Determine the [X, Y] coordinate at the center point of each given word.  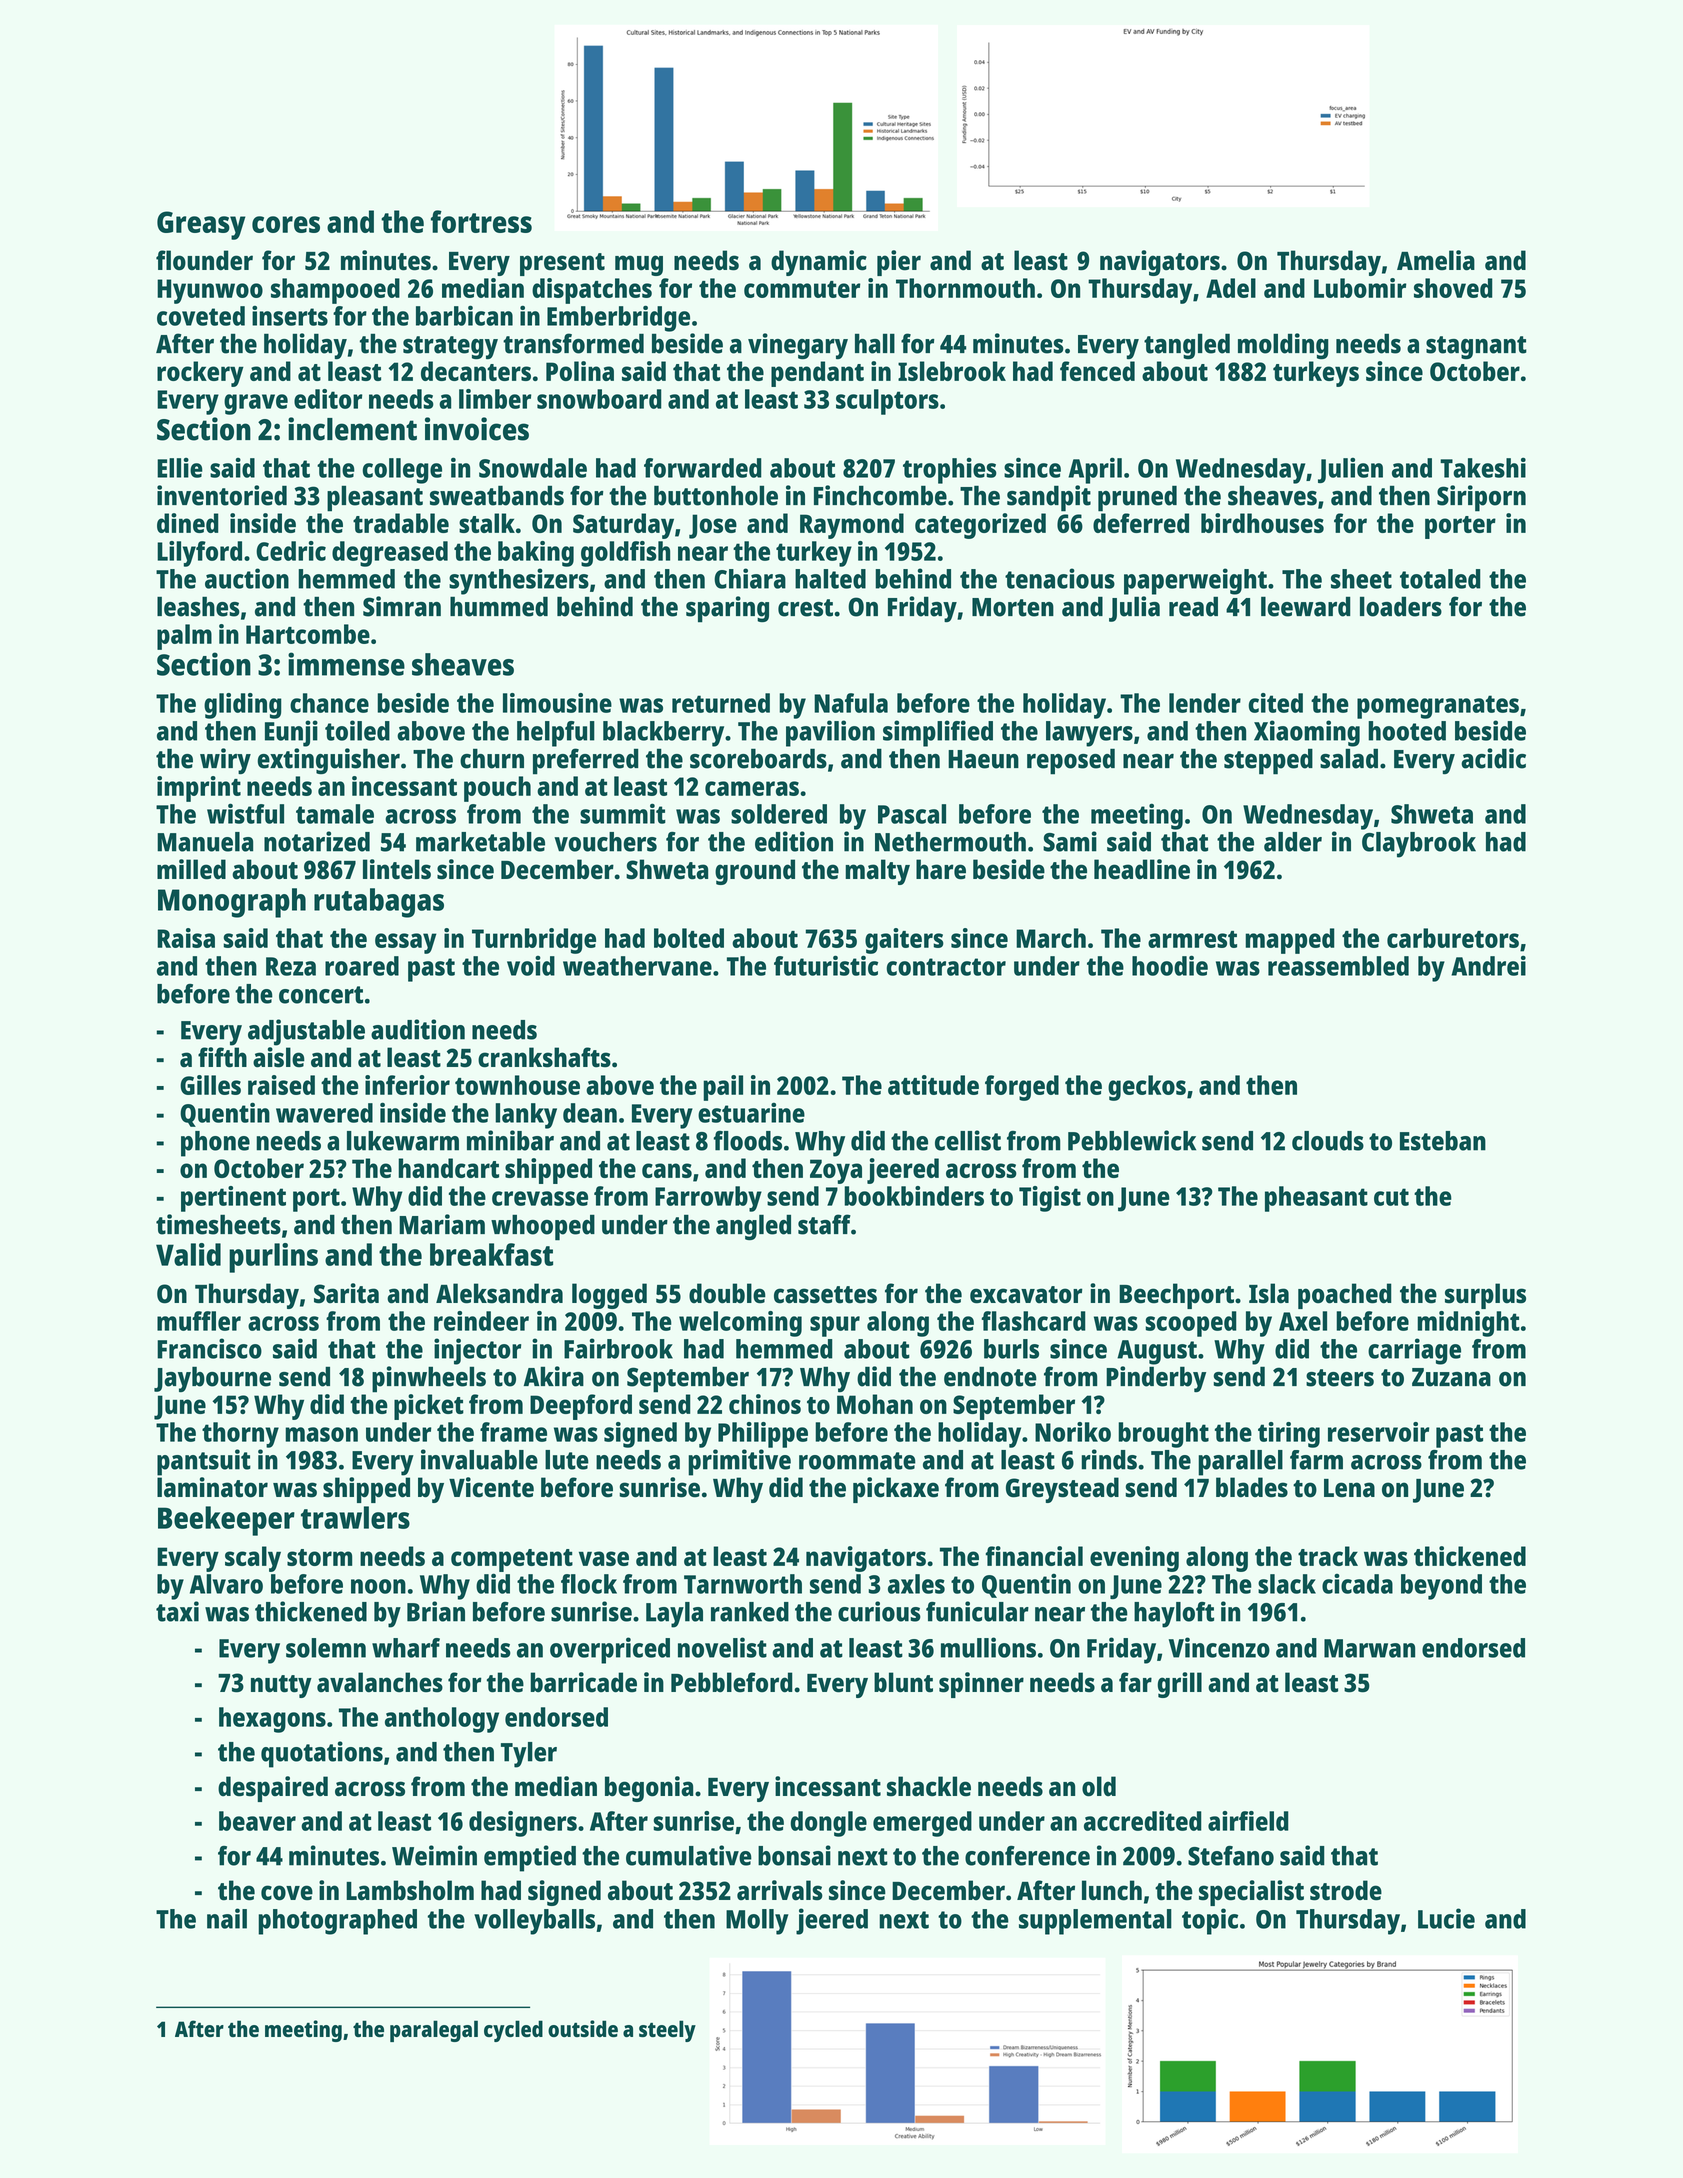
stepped [1268, 761]
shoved [1453, 288]
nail [227, 1918]
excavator [1026, 1295]
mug [639, 265]
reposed [1071, 761]
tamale [335, 814]
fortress [481, 221]
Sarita [346, 1293]
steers [1340, 1378]
